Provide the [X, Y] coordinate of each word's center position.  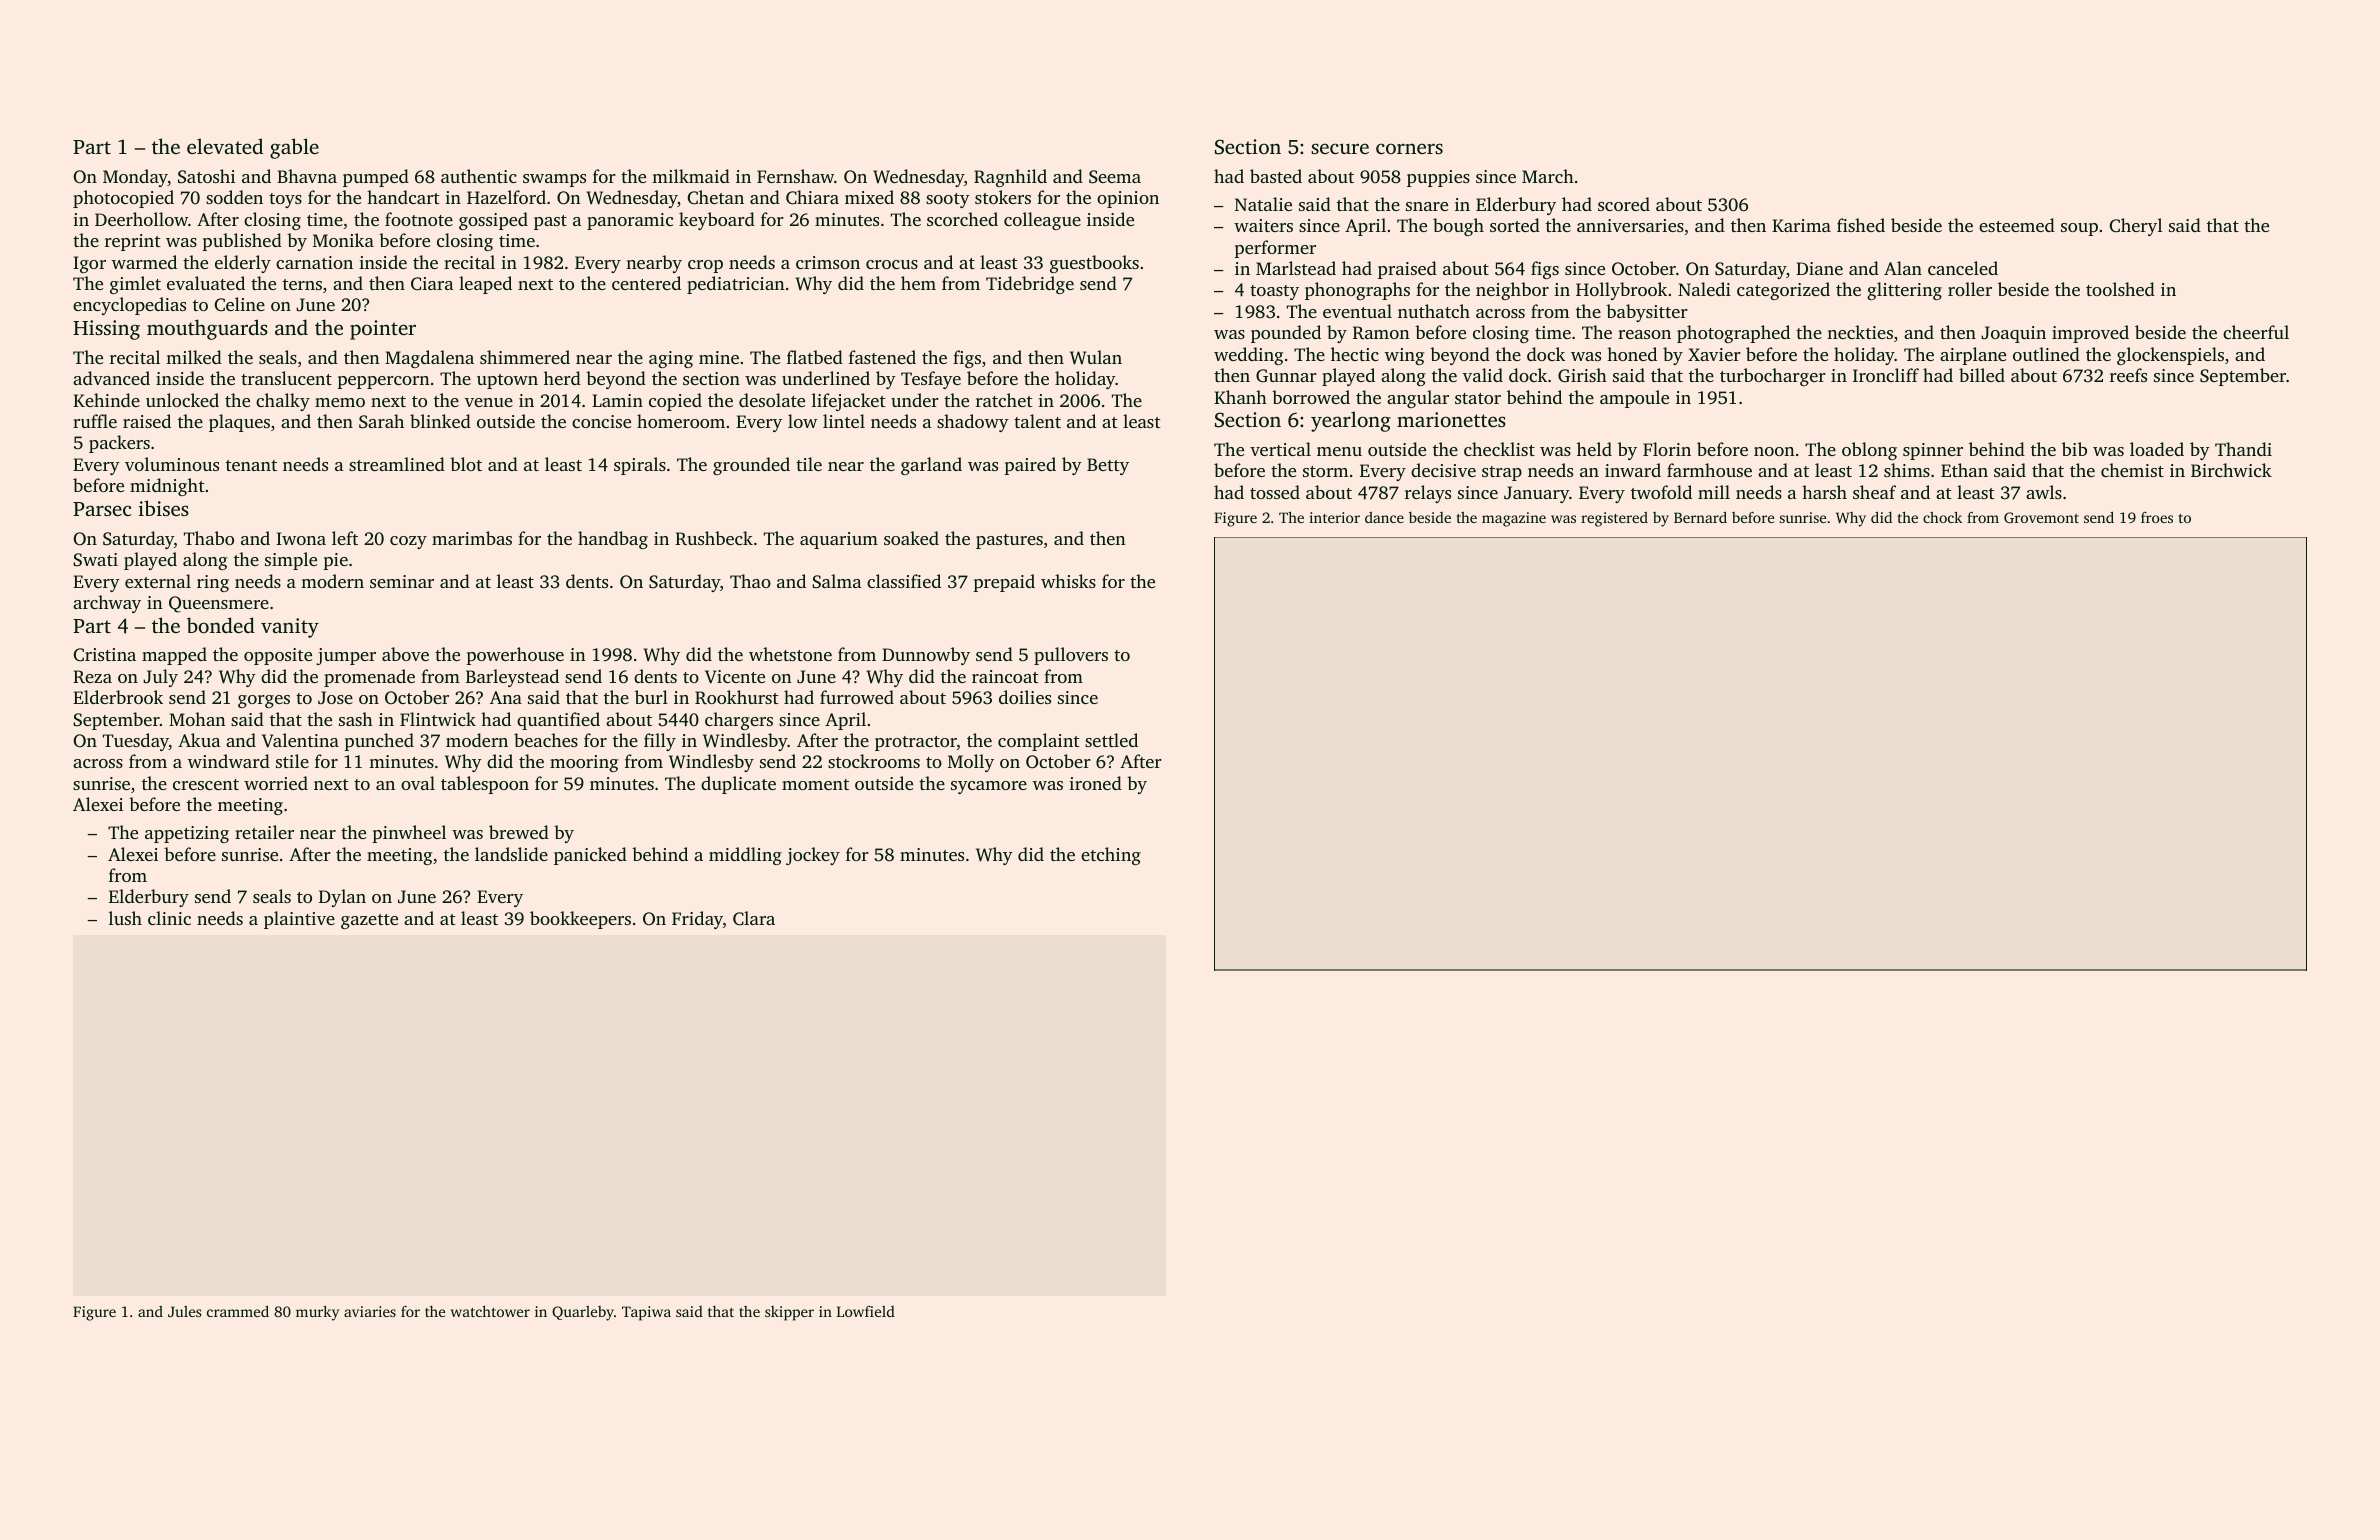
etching [1111, 856]
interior [1334, 517]
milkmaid [691, 176]
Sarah [381, 421]
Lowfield [866, 1311]
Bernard [1700, 517]
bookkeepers [580, 920]
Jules [184, 1311]
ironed [1095, 783]
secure [1340, 148]
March [1548, 176]
